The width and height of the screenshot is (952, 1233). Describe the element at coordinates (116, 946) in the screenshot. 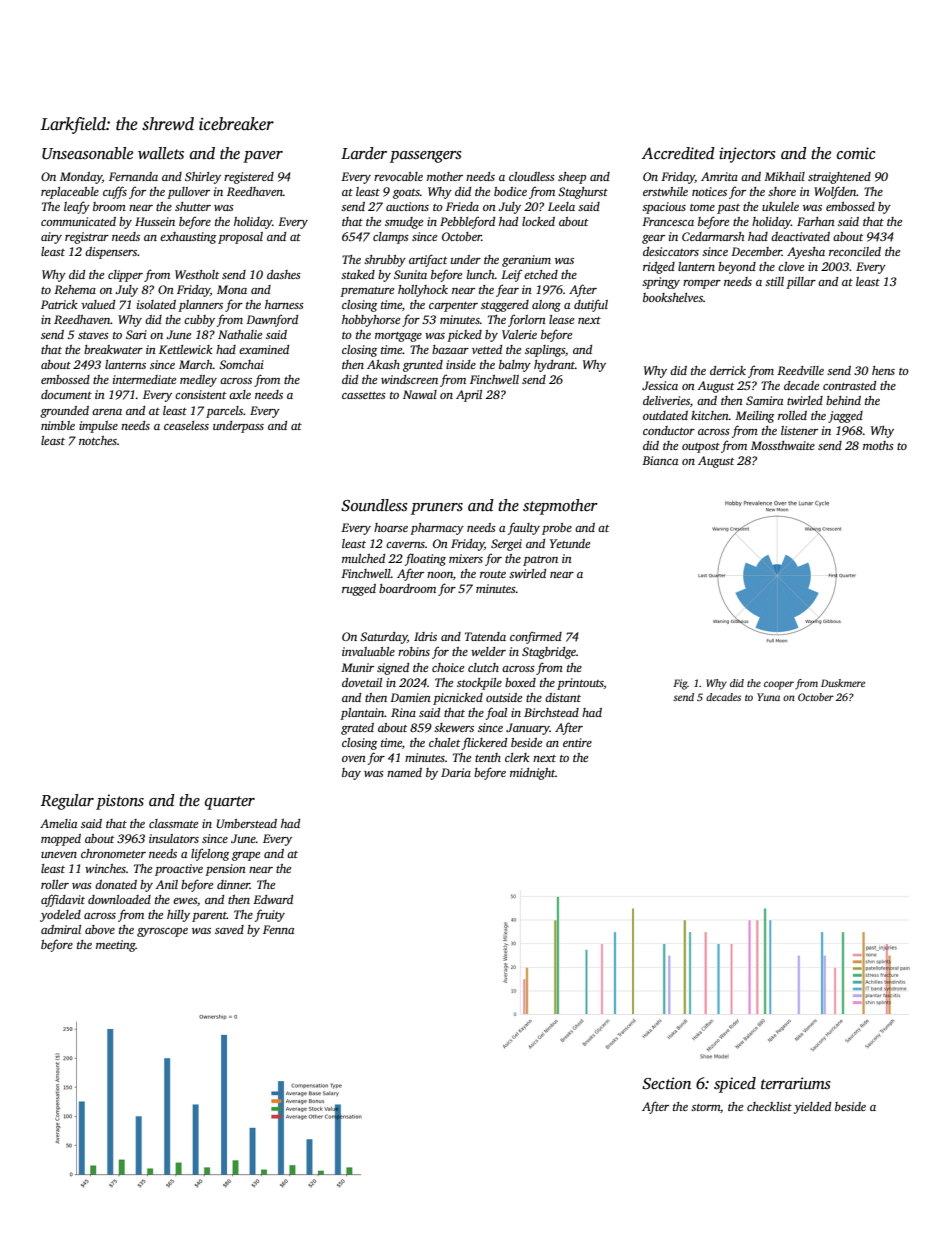

I see `meeting` at that location.
